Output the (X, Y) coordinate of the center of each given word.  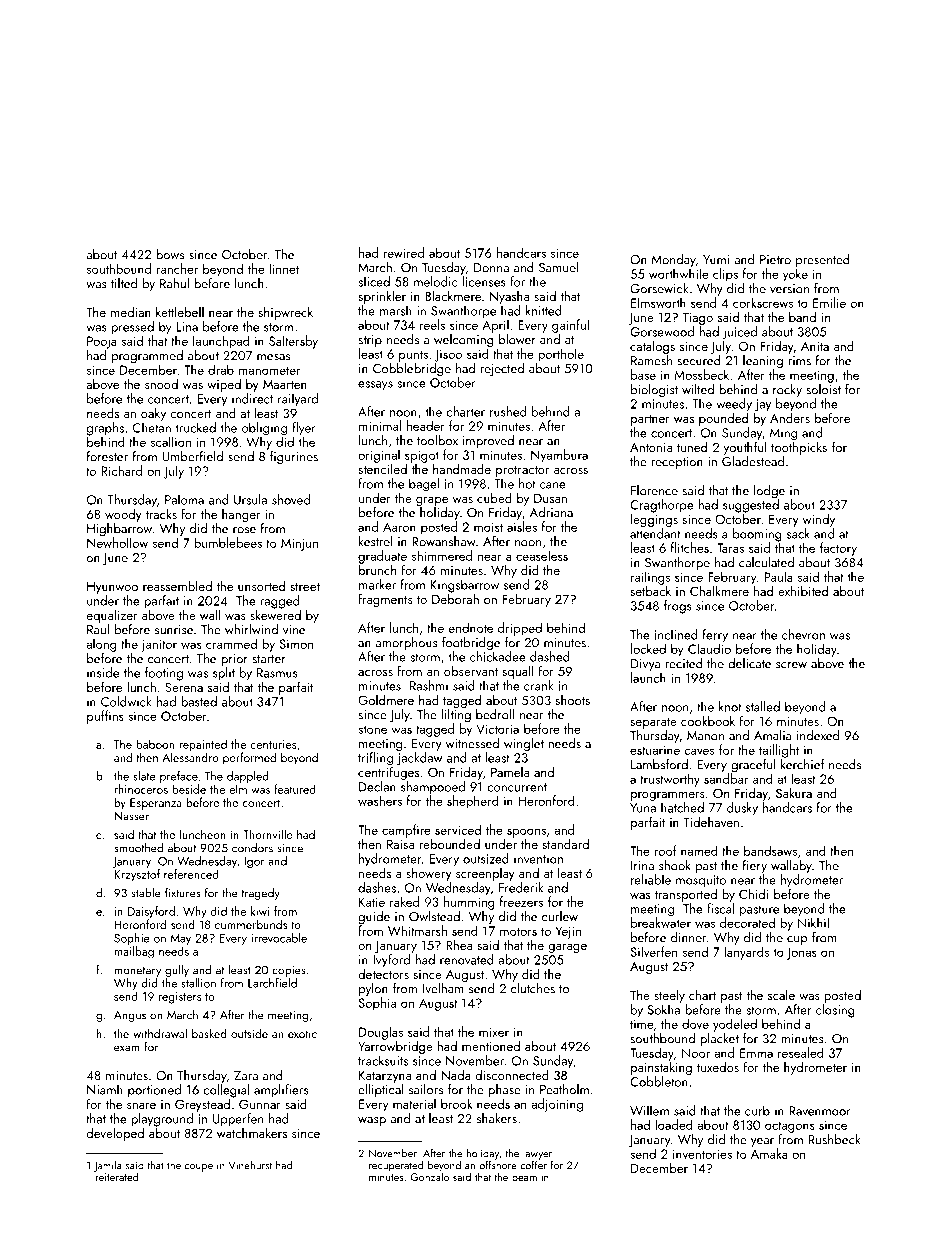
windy (819, 520)
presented (823, 260)
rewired (404, 252)
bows (170, 254)
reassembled (177, 585)
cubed (494, 497)
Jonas (801, 953)
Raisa (400, 844)
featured (295, 789)
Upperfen (238, 1119)
